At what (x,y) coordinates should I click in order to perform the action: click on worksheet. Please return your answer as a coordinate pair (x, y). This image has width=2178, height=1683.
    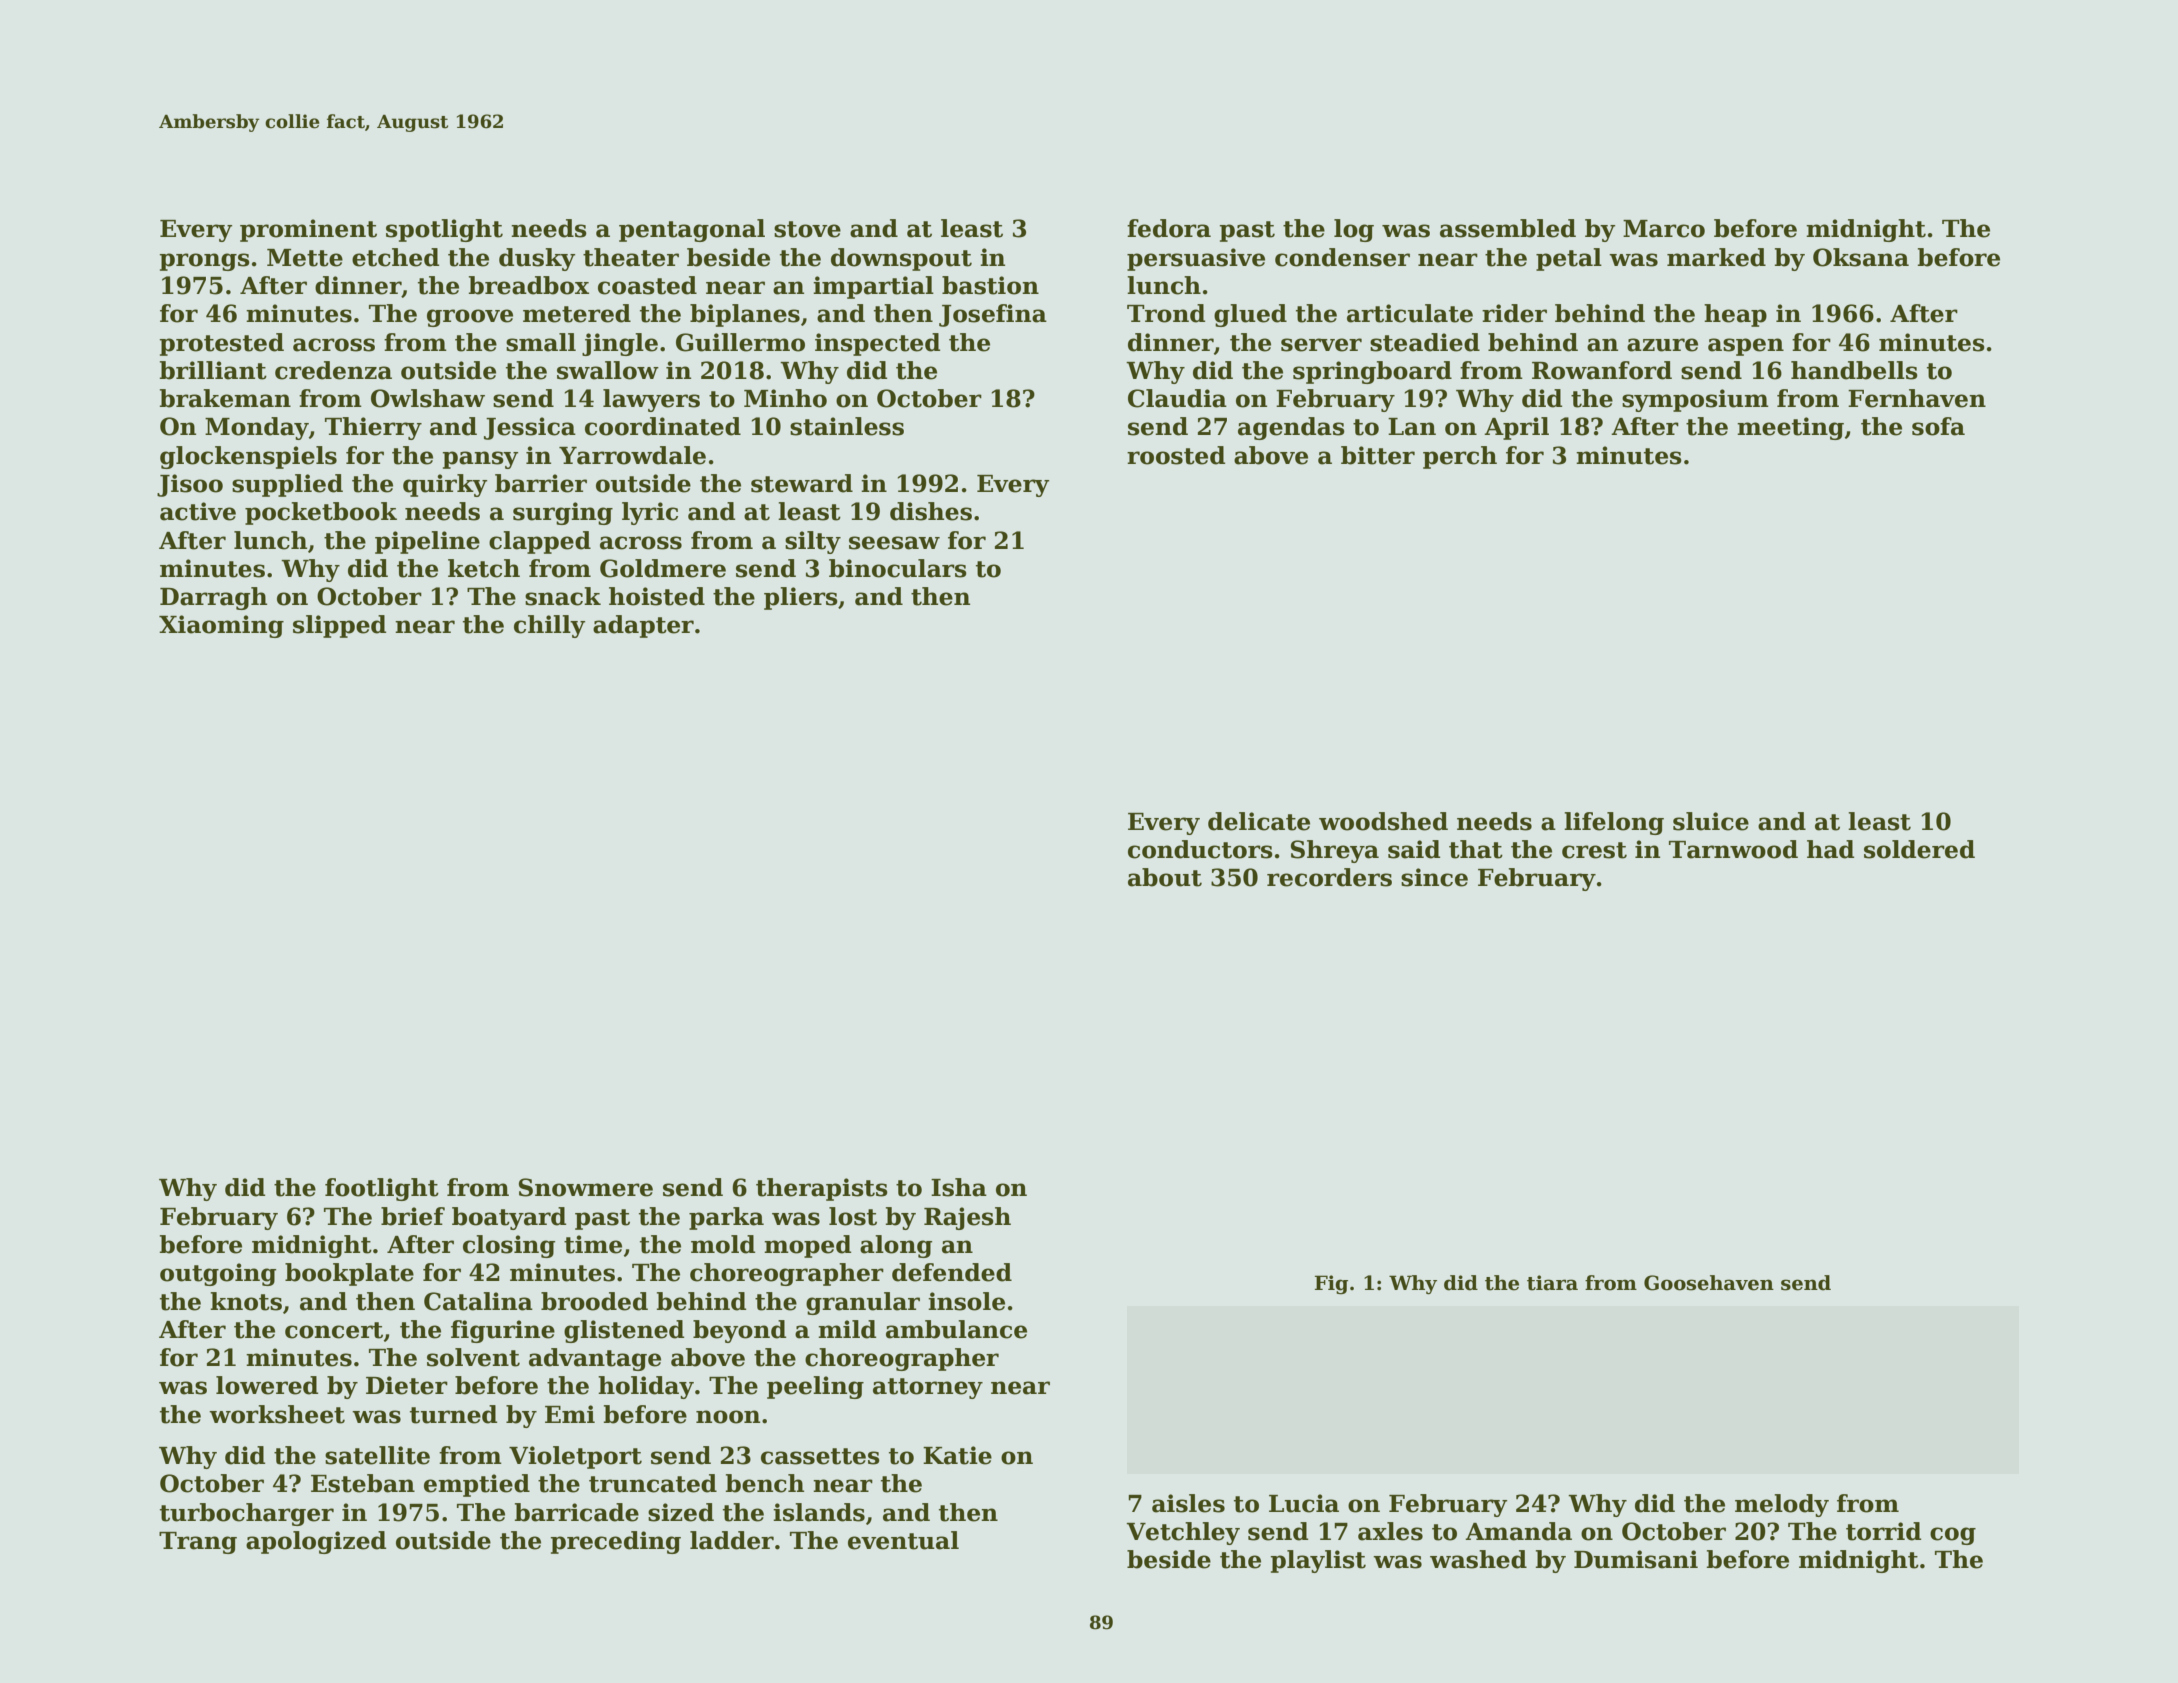
    Looking at the image, I should click on (277, 1414).
